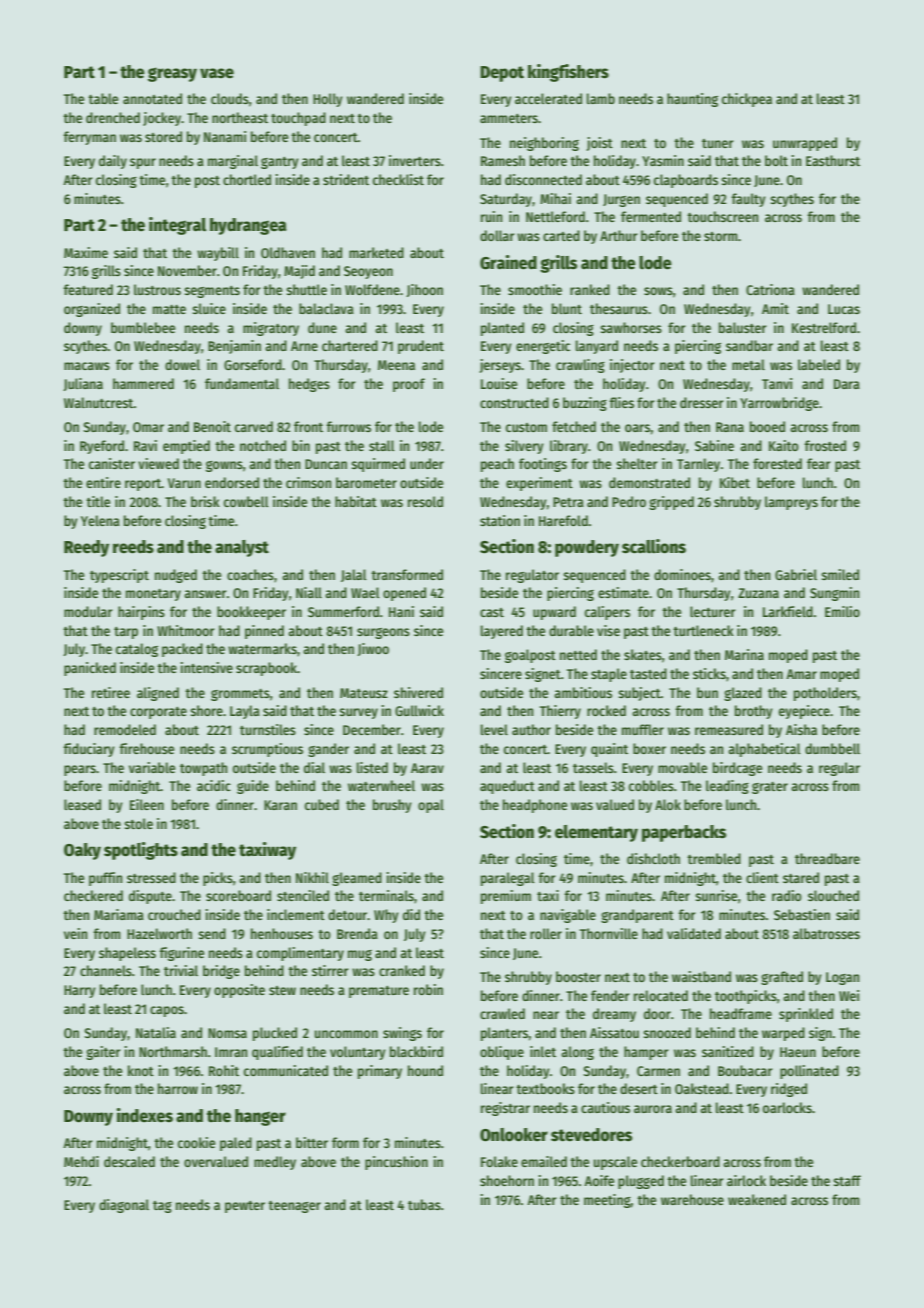 Image resolution: width=924 pixels, height=1308 pixels. I want to click on weakened, so click(757, 1199).
